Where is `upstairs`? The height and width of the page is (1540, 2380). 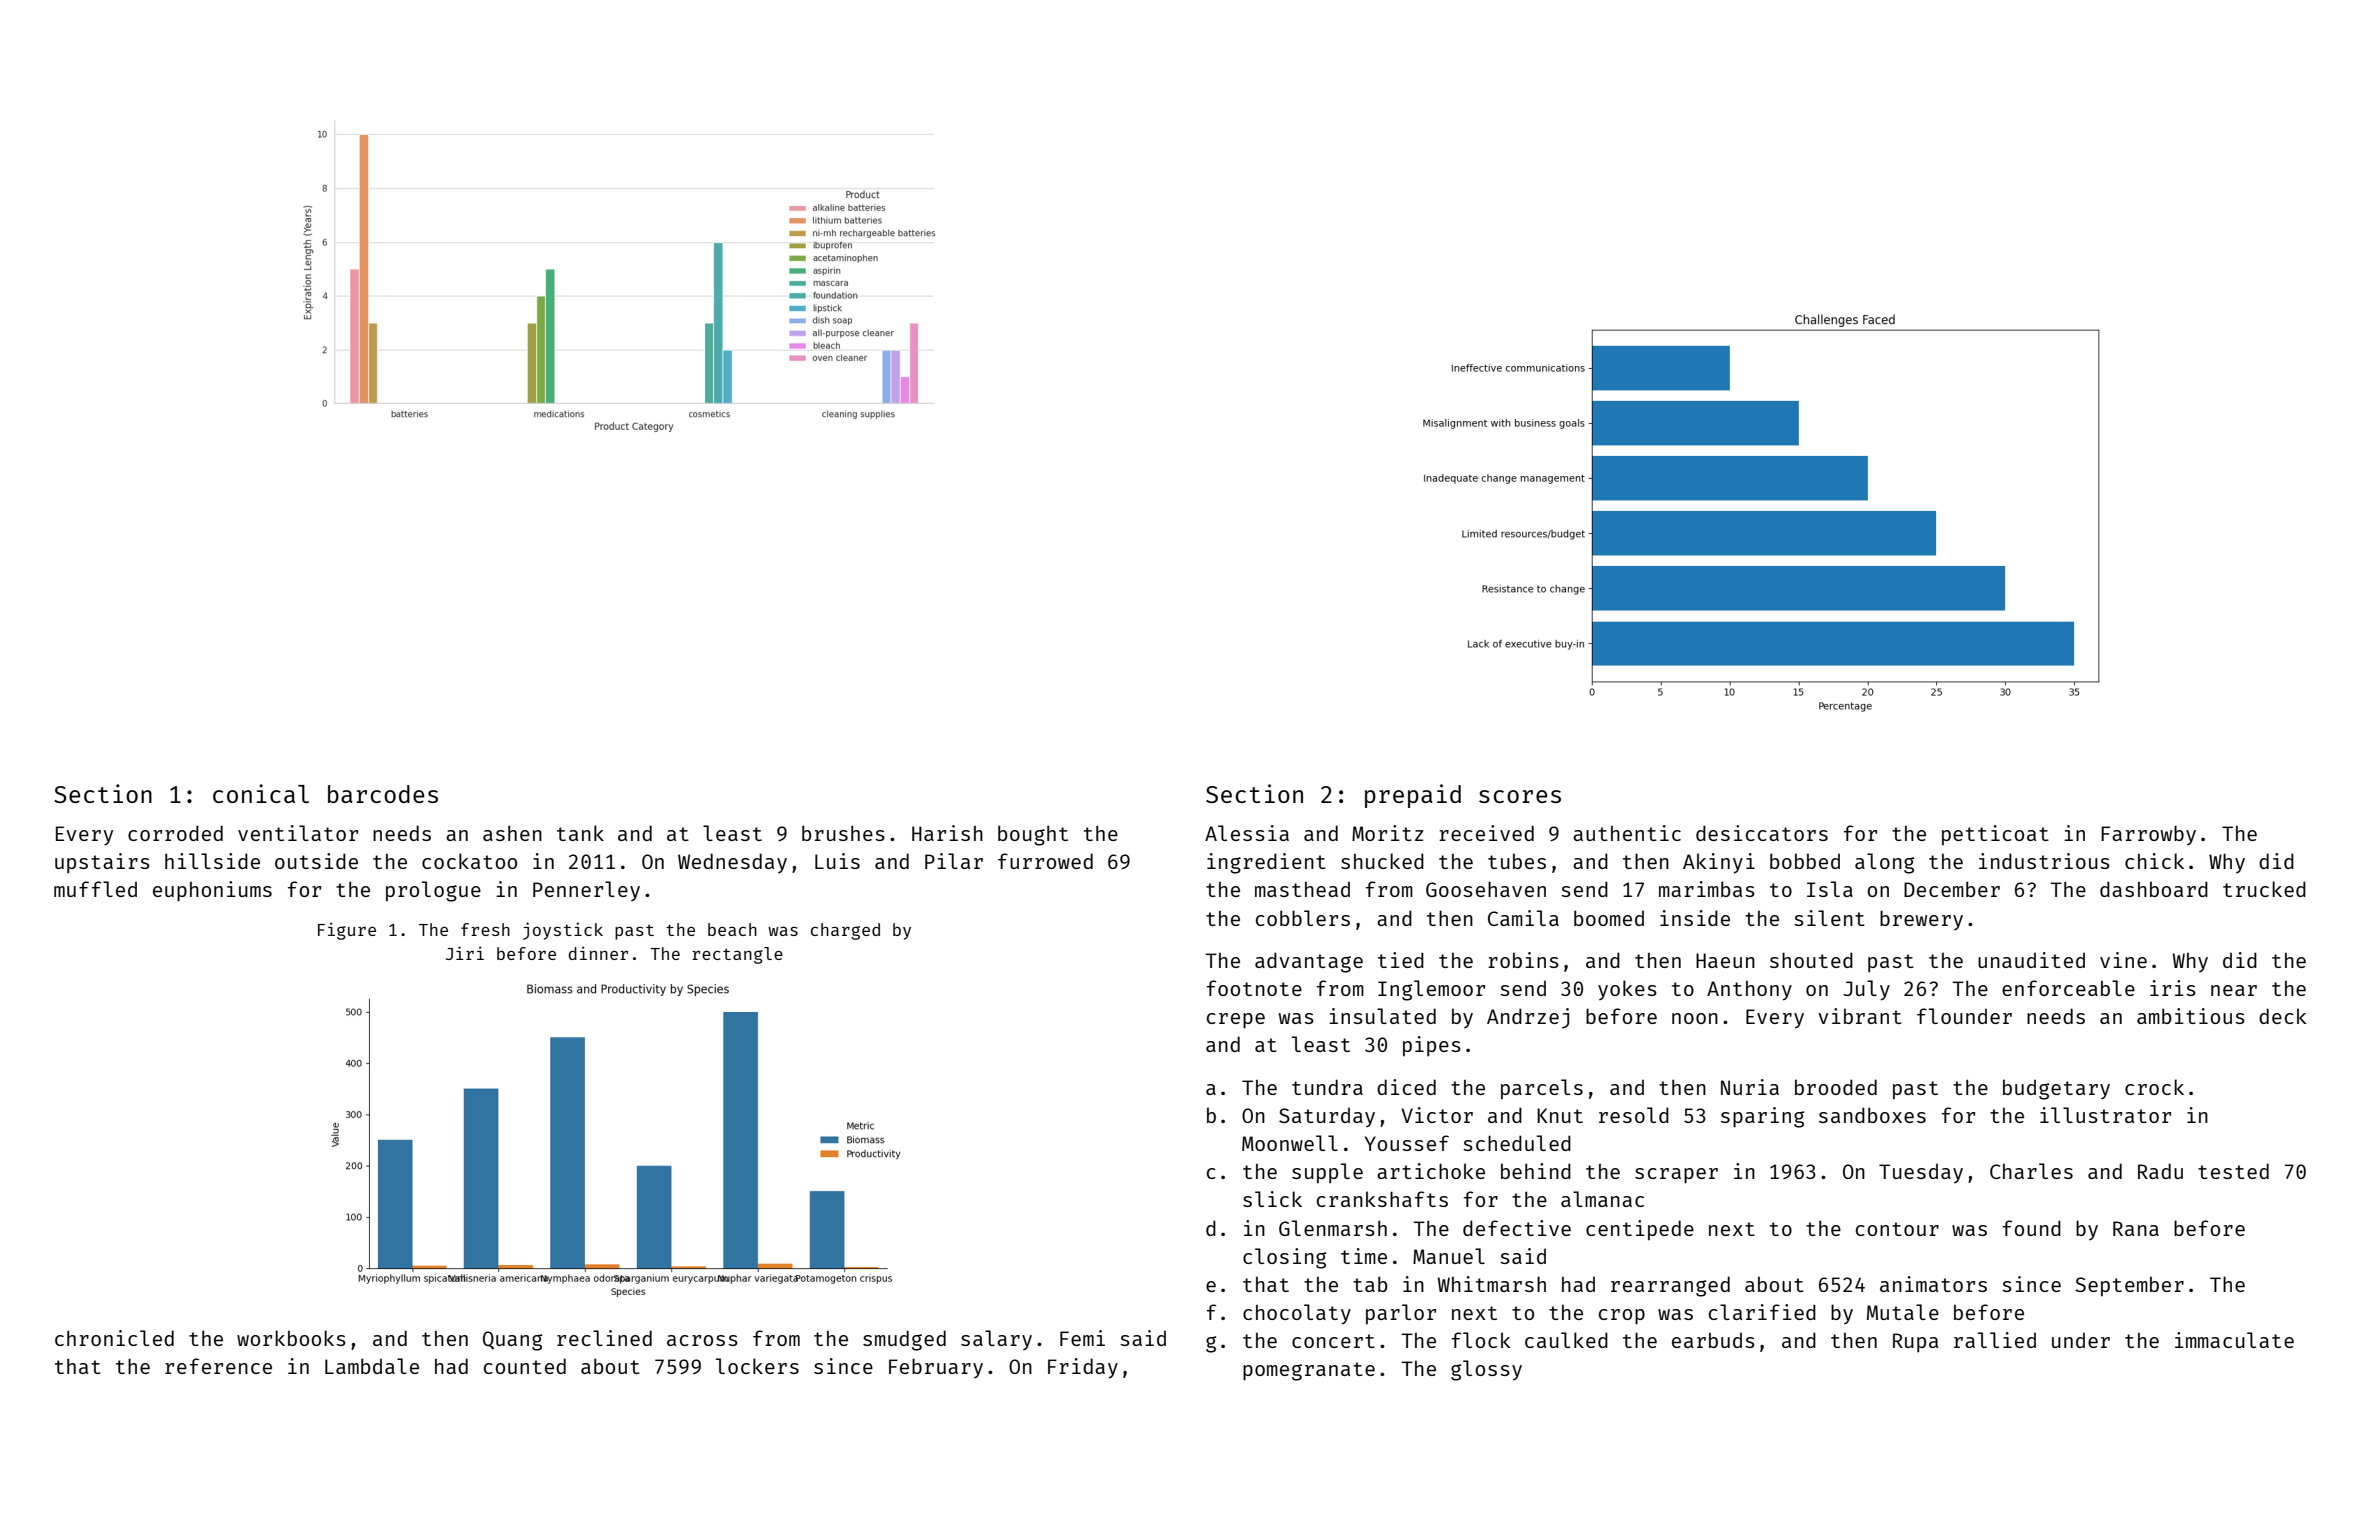 upstairs is located at coordinates (102, 863).
